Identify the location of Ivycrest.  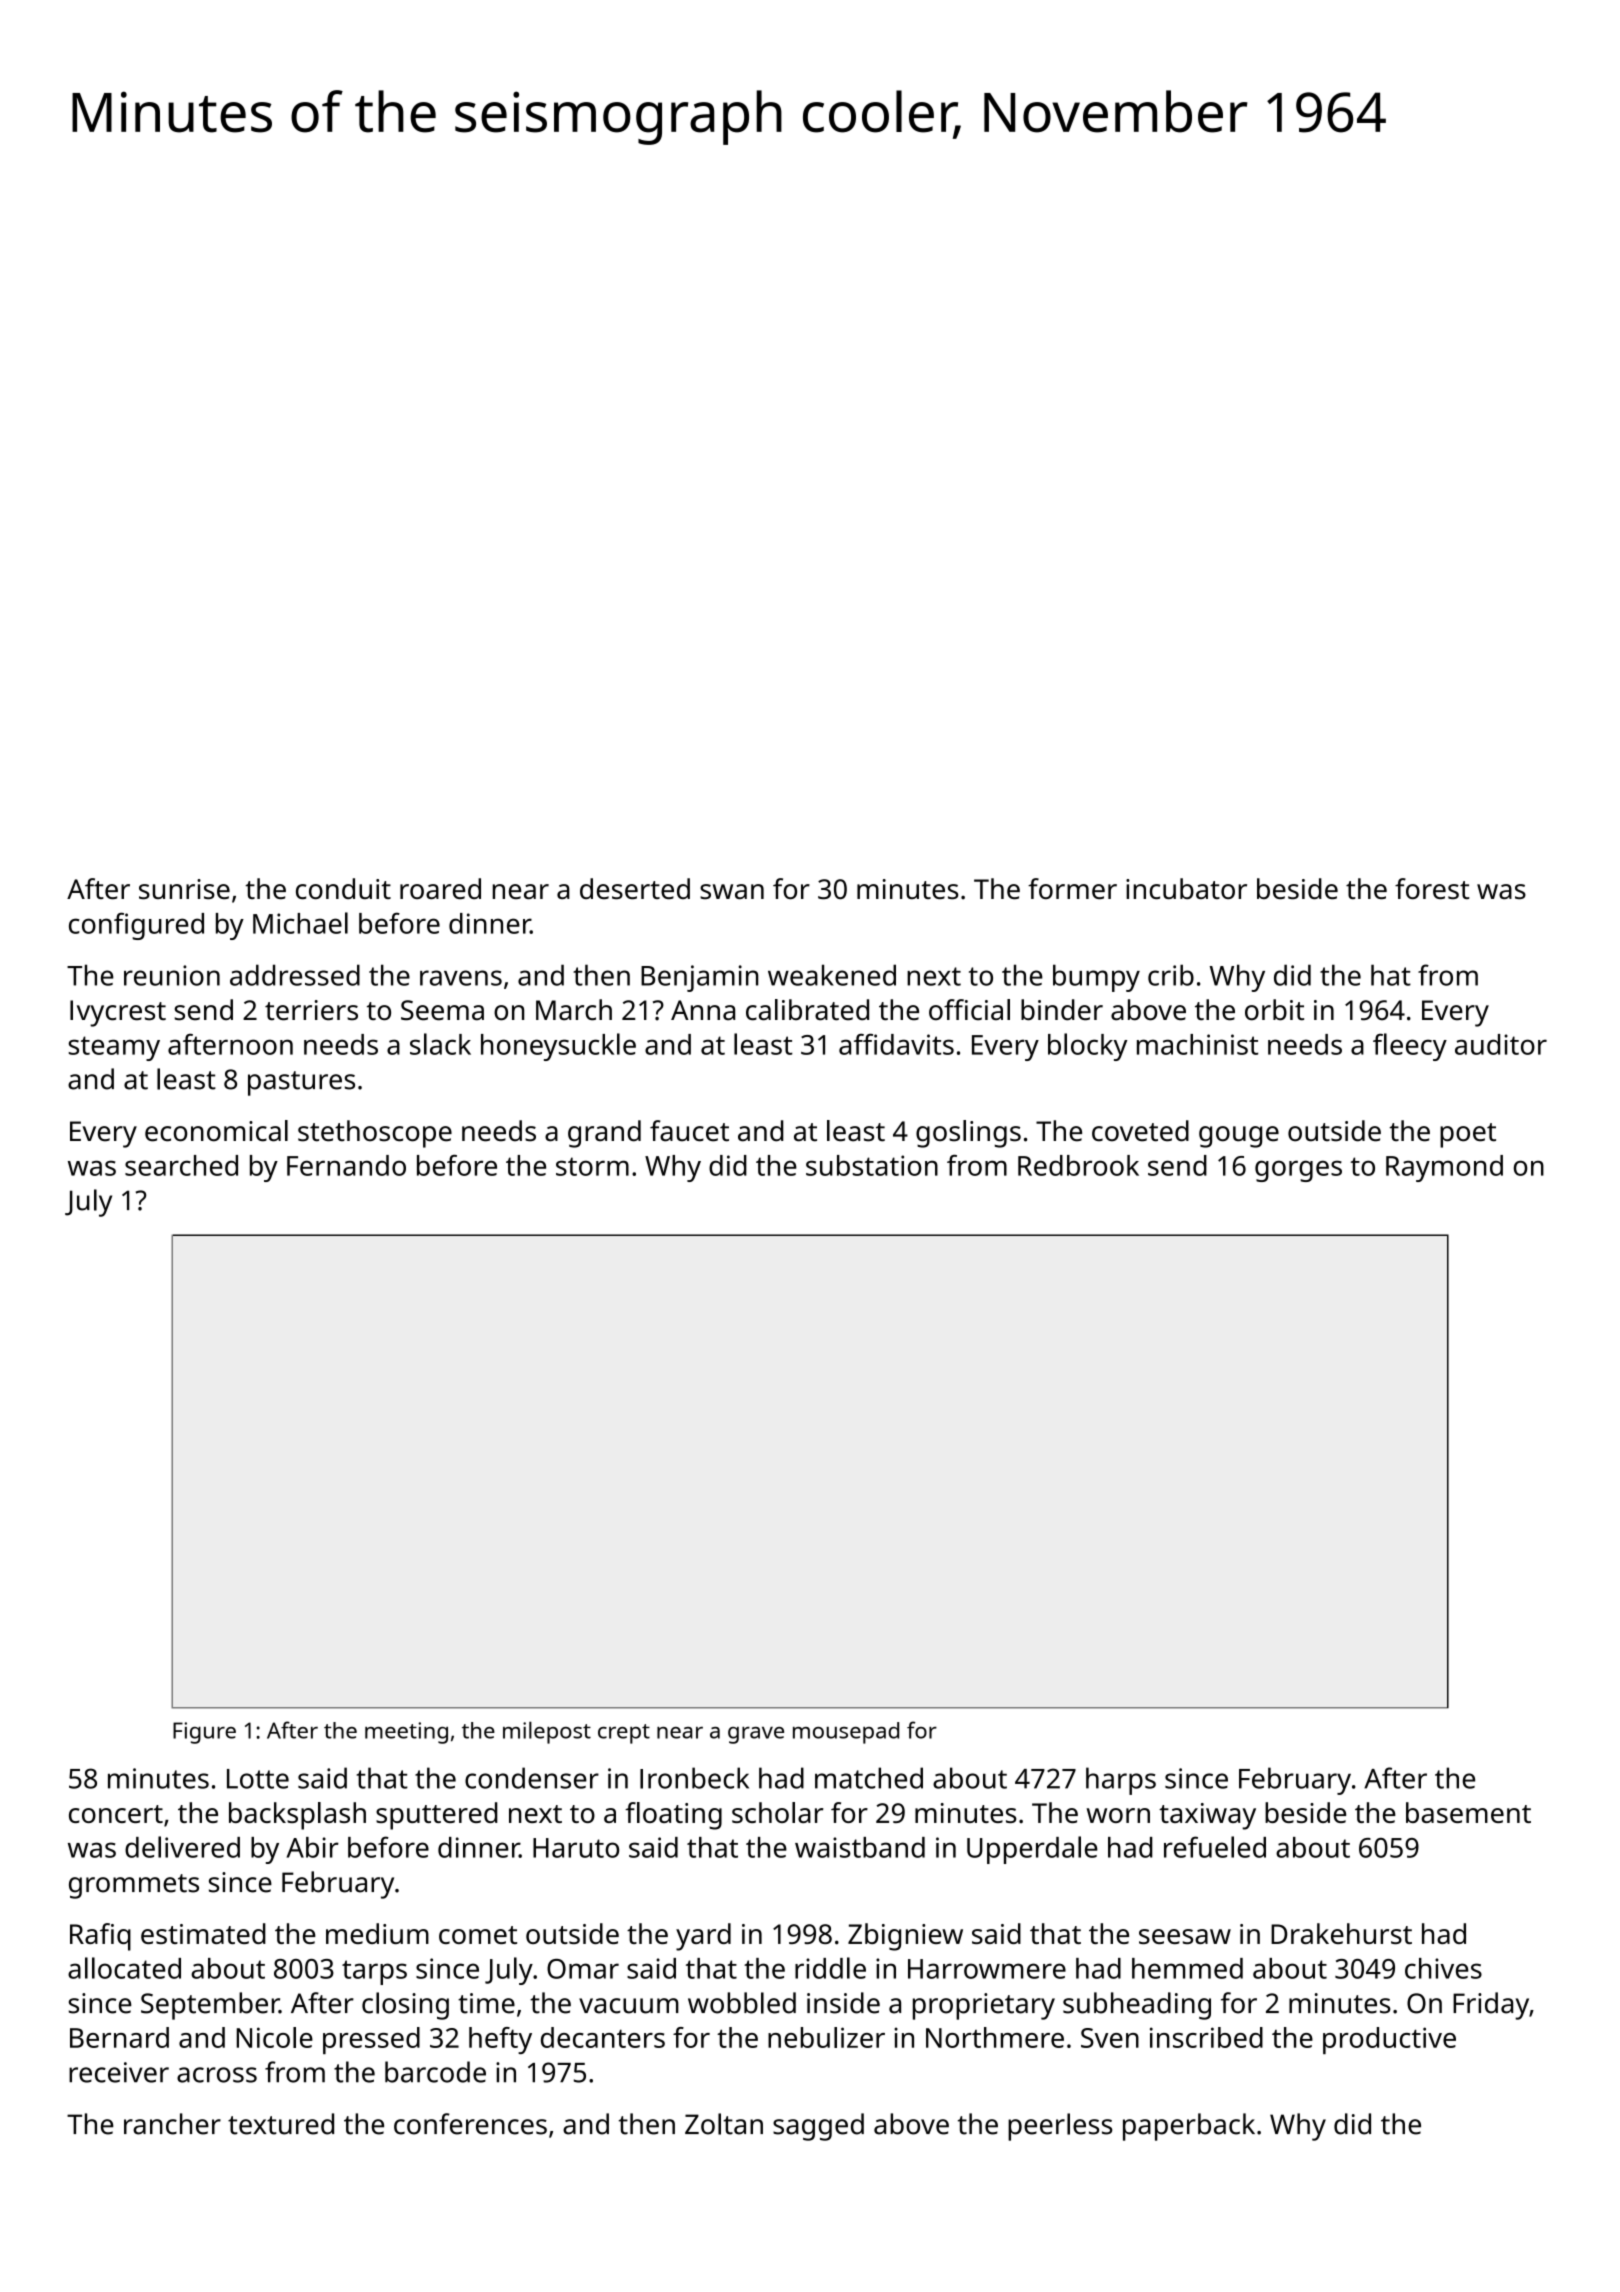
(118, 1013).
